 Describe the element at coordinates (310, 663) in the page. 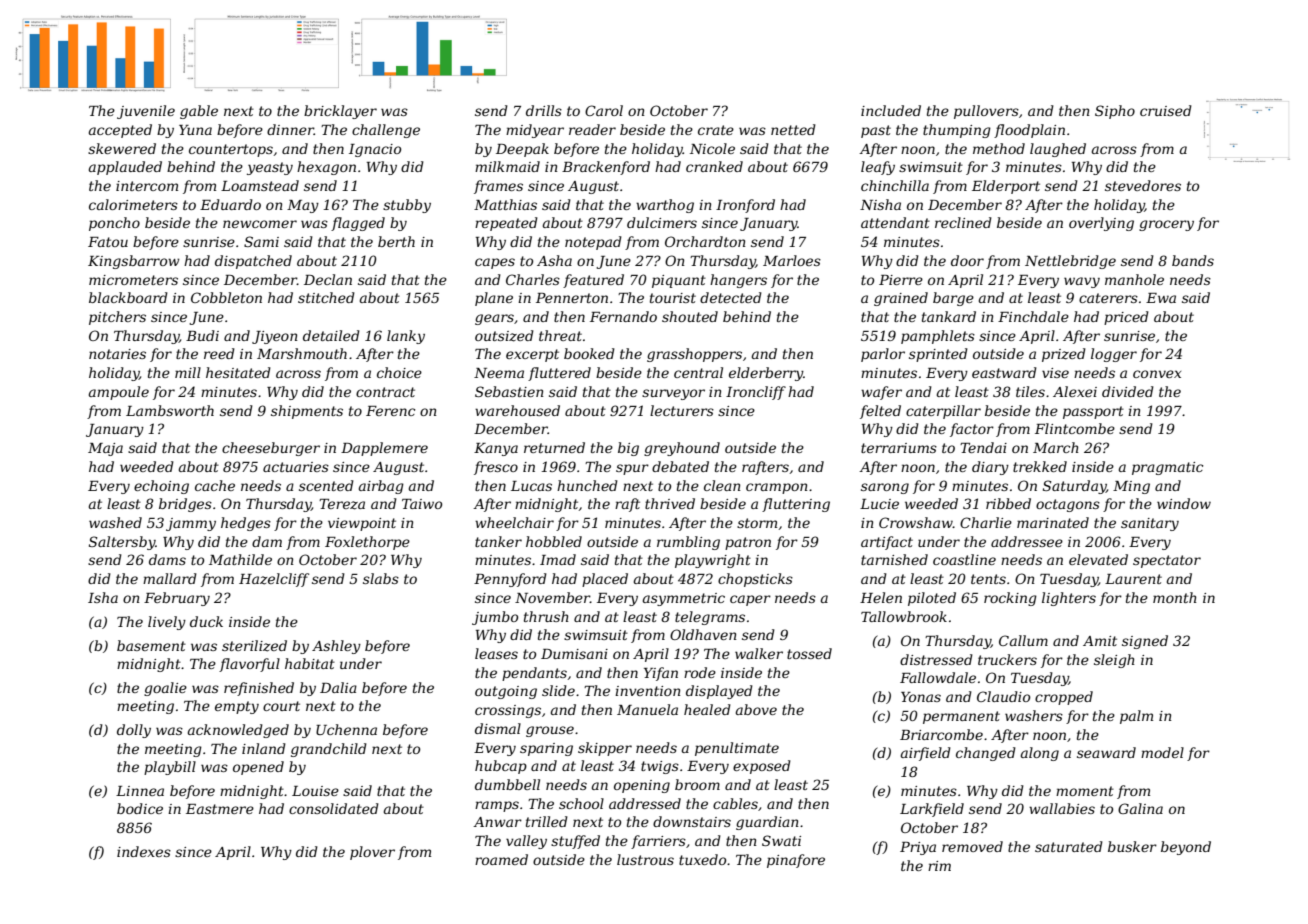

I see `habitat` at that location.
